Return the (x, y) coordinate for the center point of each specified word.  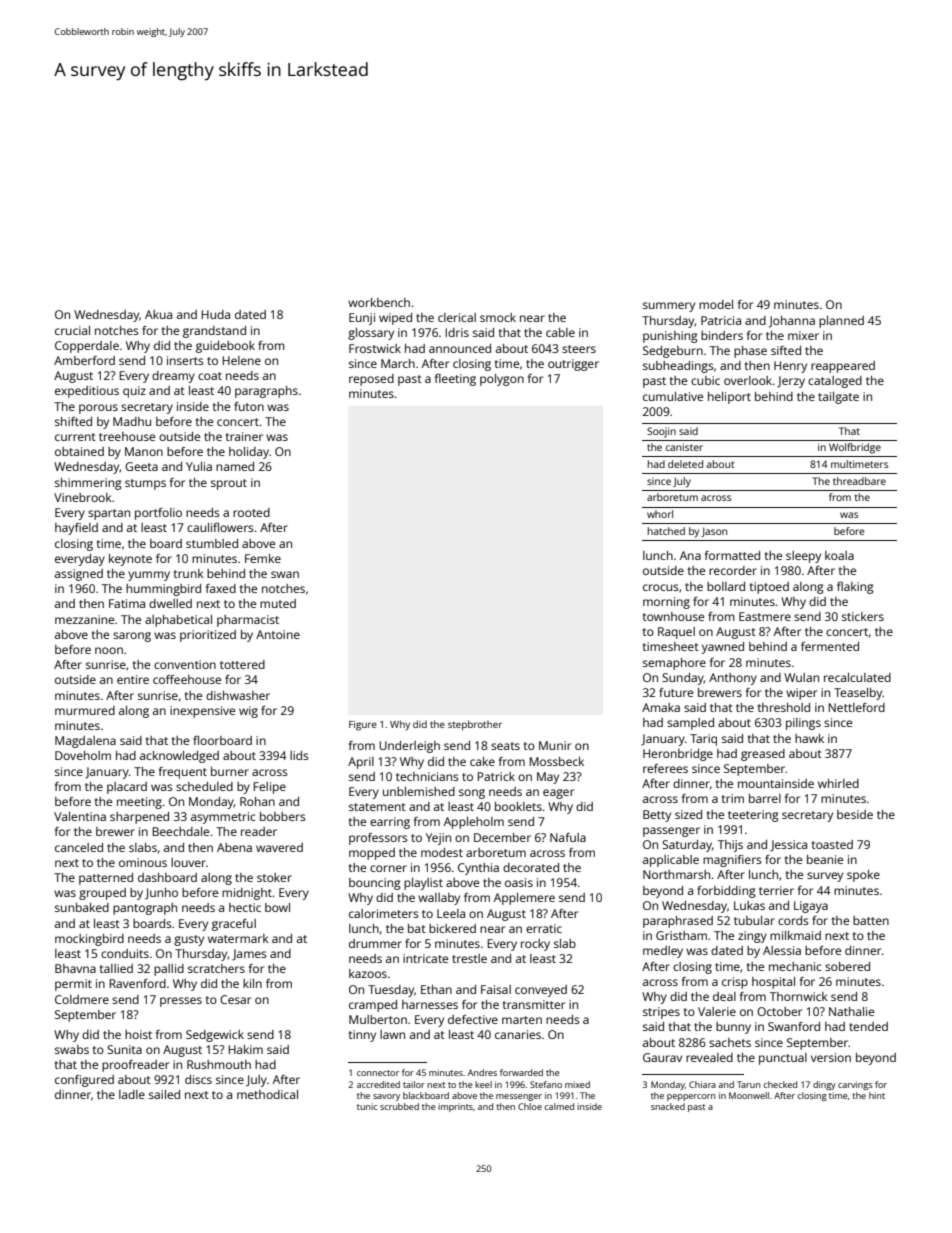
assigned (79, 575)
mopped (372, 854)
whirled (838, 783)
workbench (379, 302)
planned (841, 322)
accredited (378, 1084)
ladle (132, 1094)
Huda (215, 314)
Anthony (733, 679)
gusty (189, 940)
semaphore (674, 664)
